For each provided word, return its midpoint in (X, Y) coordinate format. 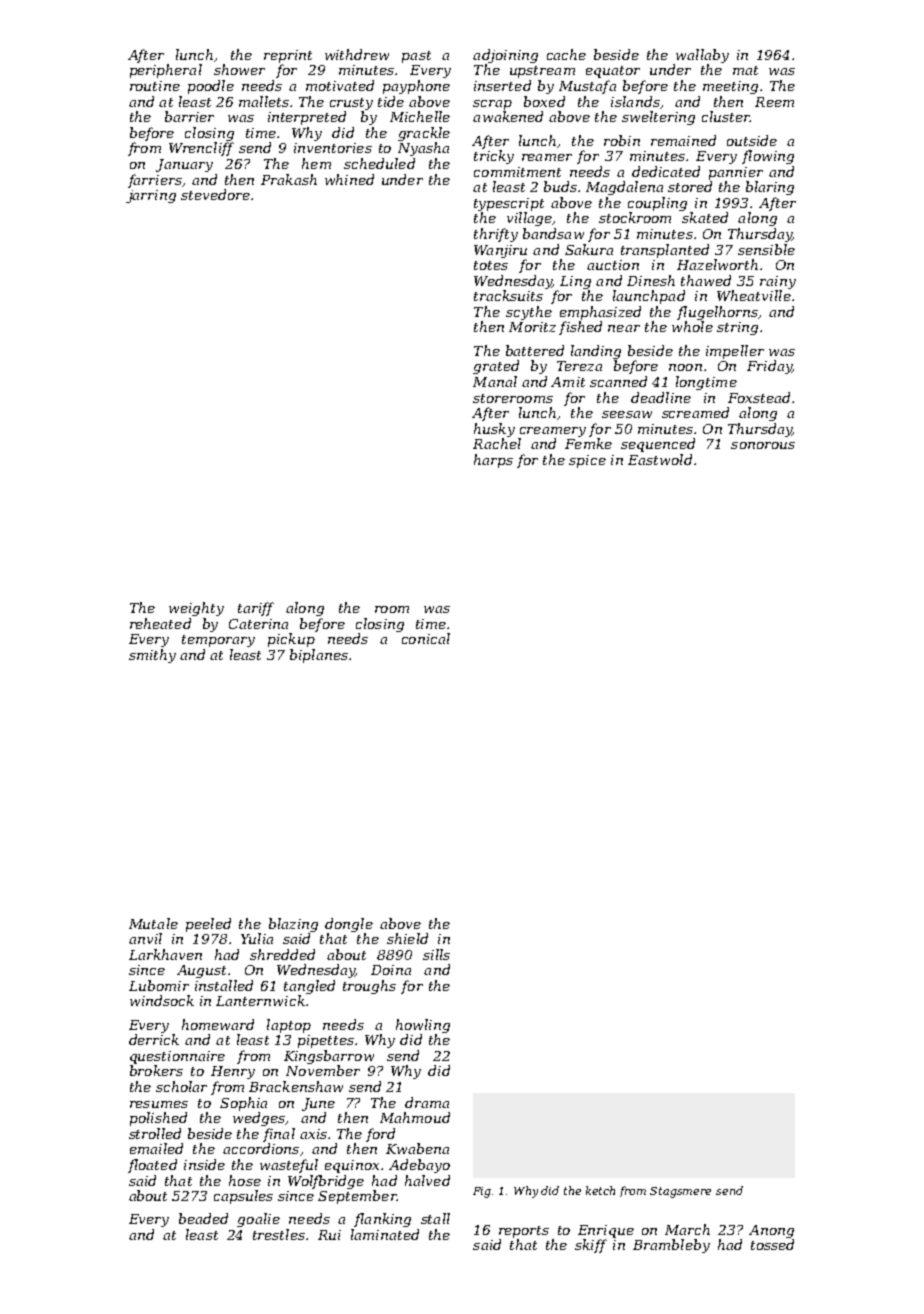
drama (427, 1102)
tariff (256, 609)
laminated (385, 1234)
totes (491, 265)
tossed (772, 1244)
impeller (735, 352)
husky (494, 430)
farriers (155, 181)
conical (426, 638)
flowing (768, 157)
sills (436, 954)
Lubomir (159, 985)
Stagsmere (680, 1192)
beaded (203, 1218)
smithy (152, 656)
